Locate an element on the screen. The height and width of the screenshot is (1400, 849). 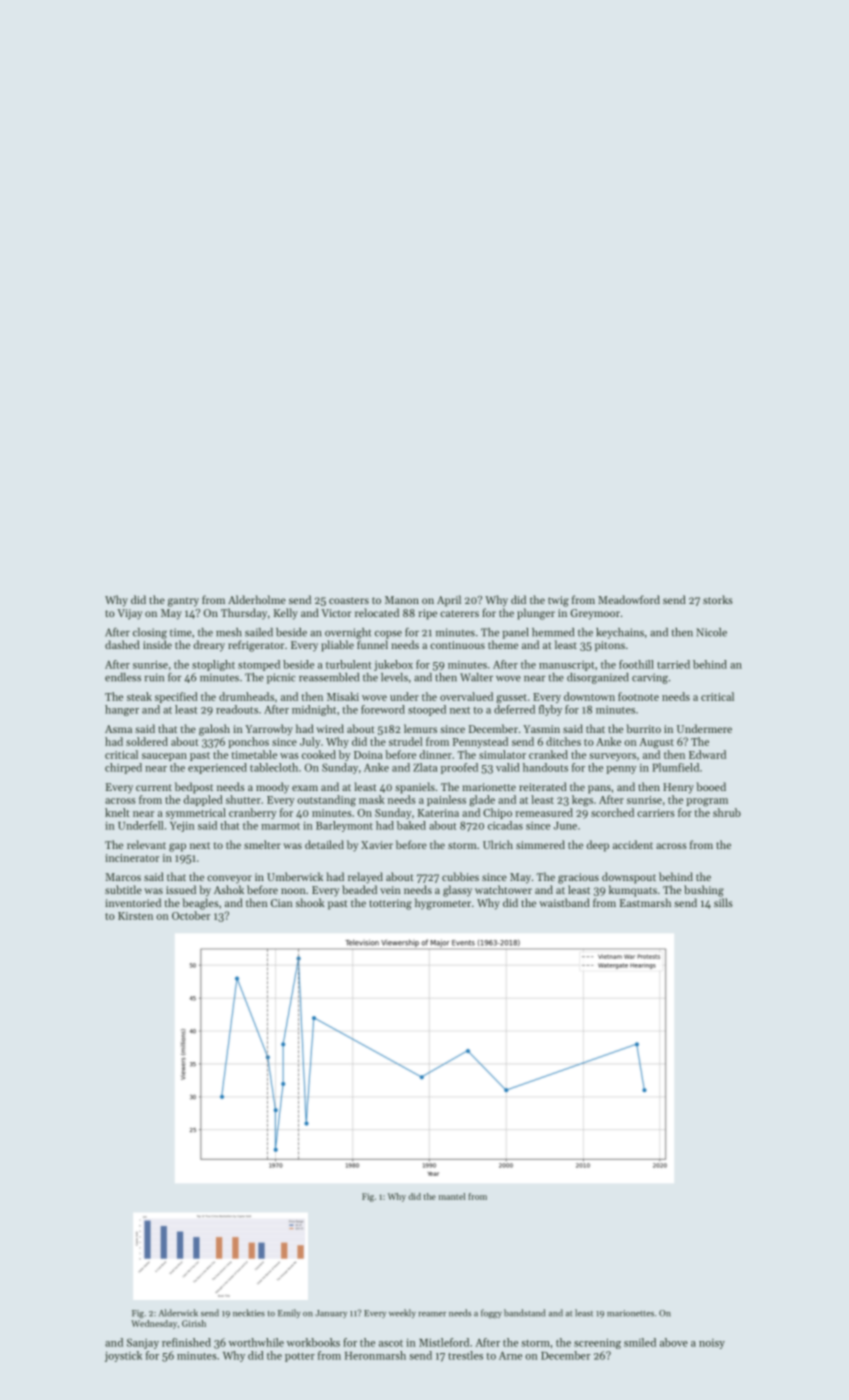
potter is located at coordinates (300, 1357).
